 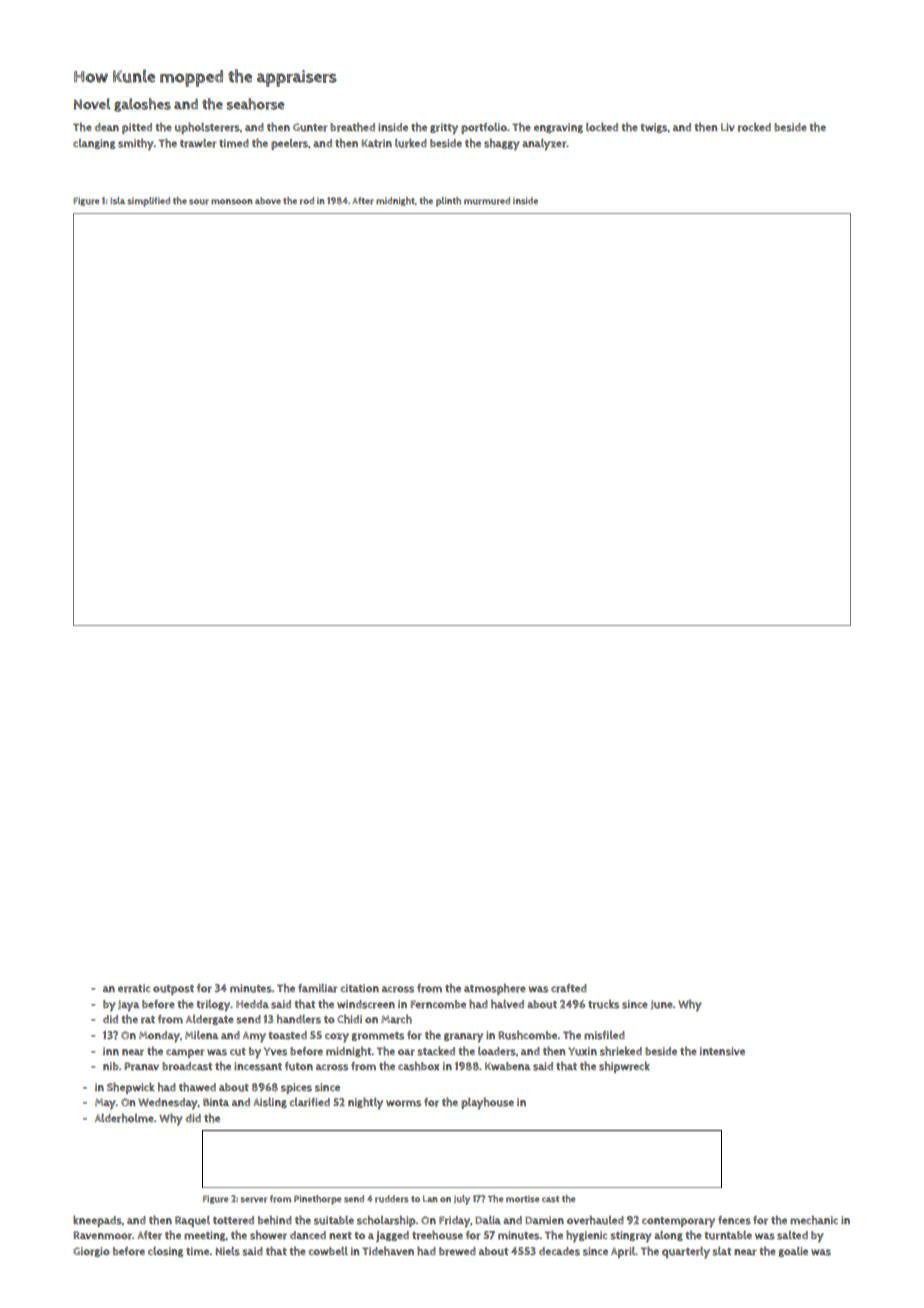 I want to click on locked, so click(x=602, y=127).
